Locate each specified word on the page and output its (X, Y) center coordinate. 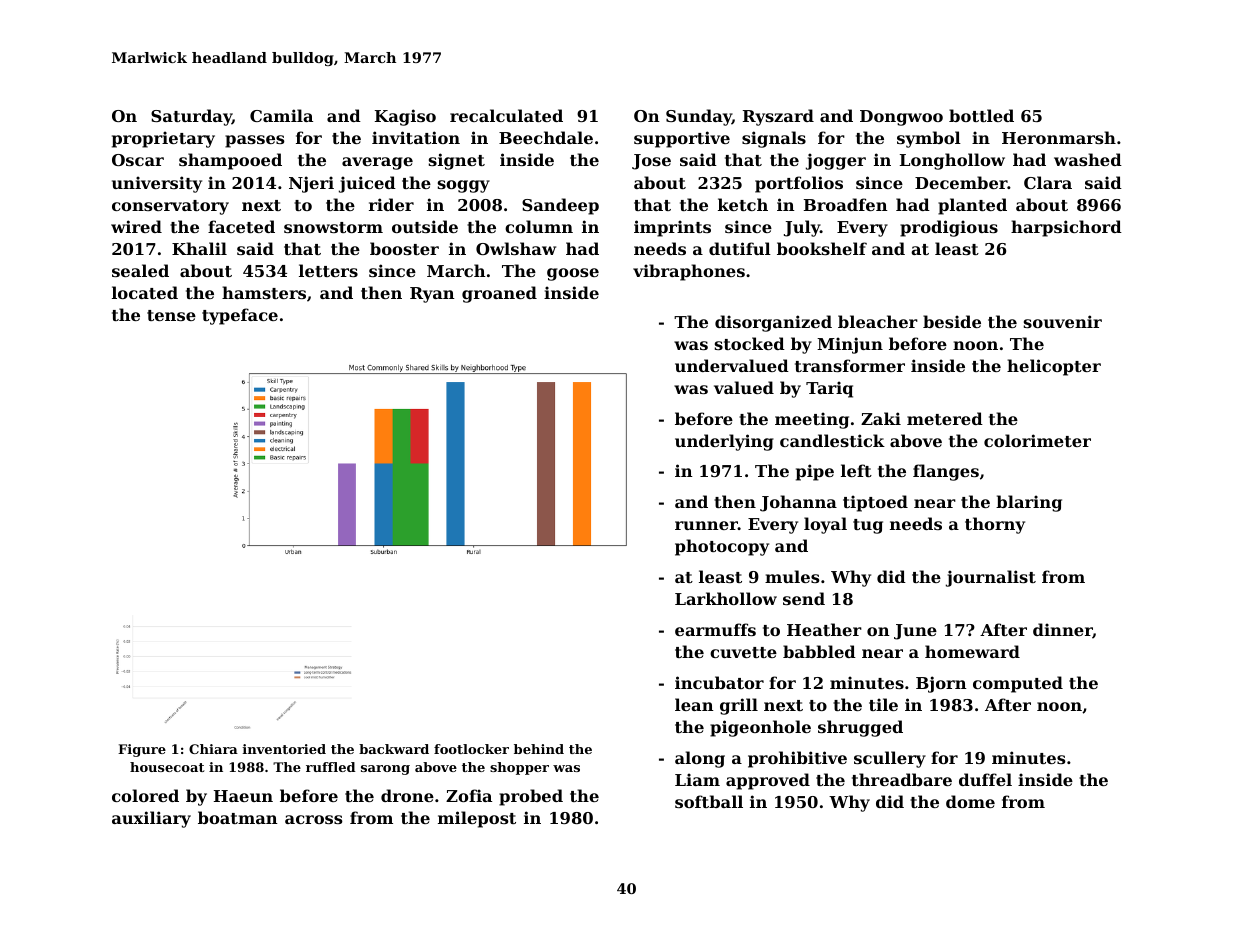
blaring (1029, 503)
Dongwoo (901, 118)
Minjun (850, 345)
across (314, 819)
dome (970, 801)
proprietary (163, 139)
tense (171, 315)
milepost (477, 819)
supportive (682, 139)
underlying (724, 442)
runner (706, 525)
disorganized (773, 323)
